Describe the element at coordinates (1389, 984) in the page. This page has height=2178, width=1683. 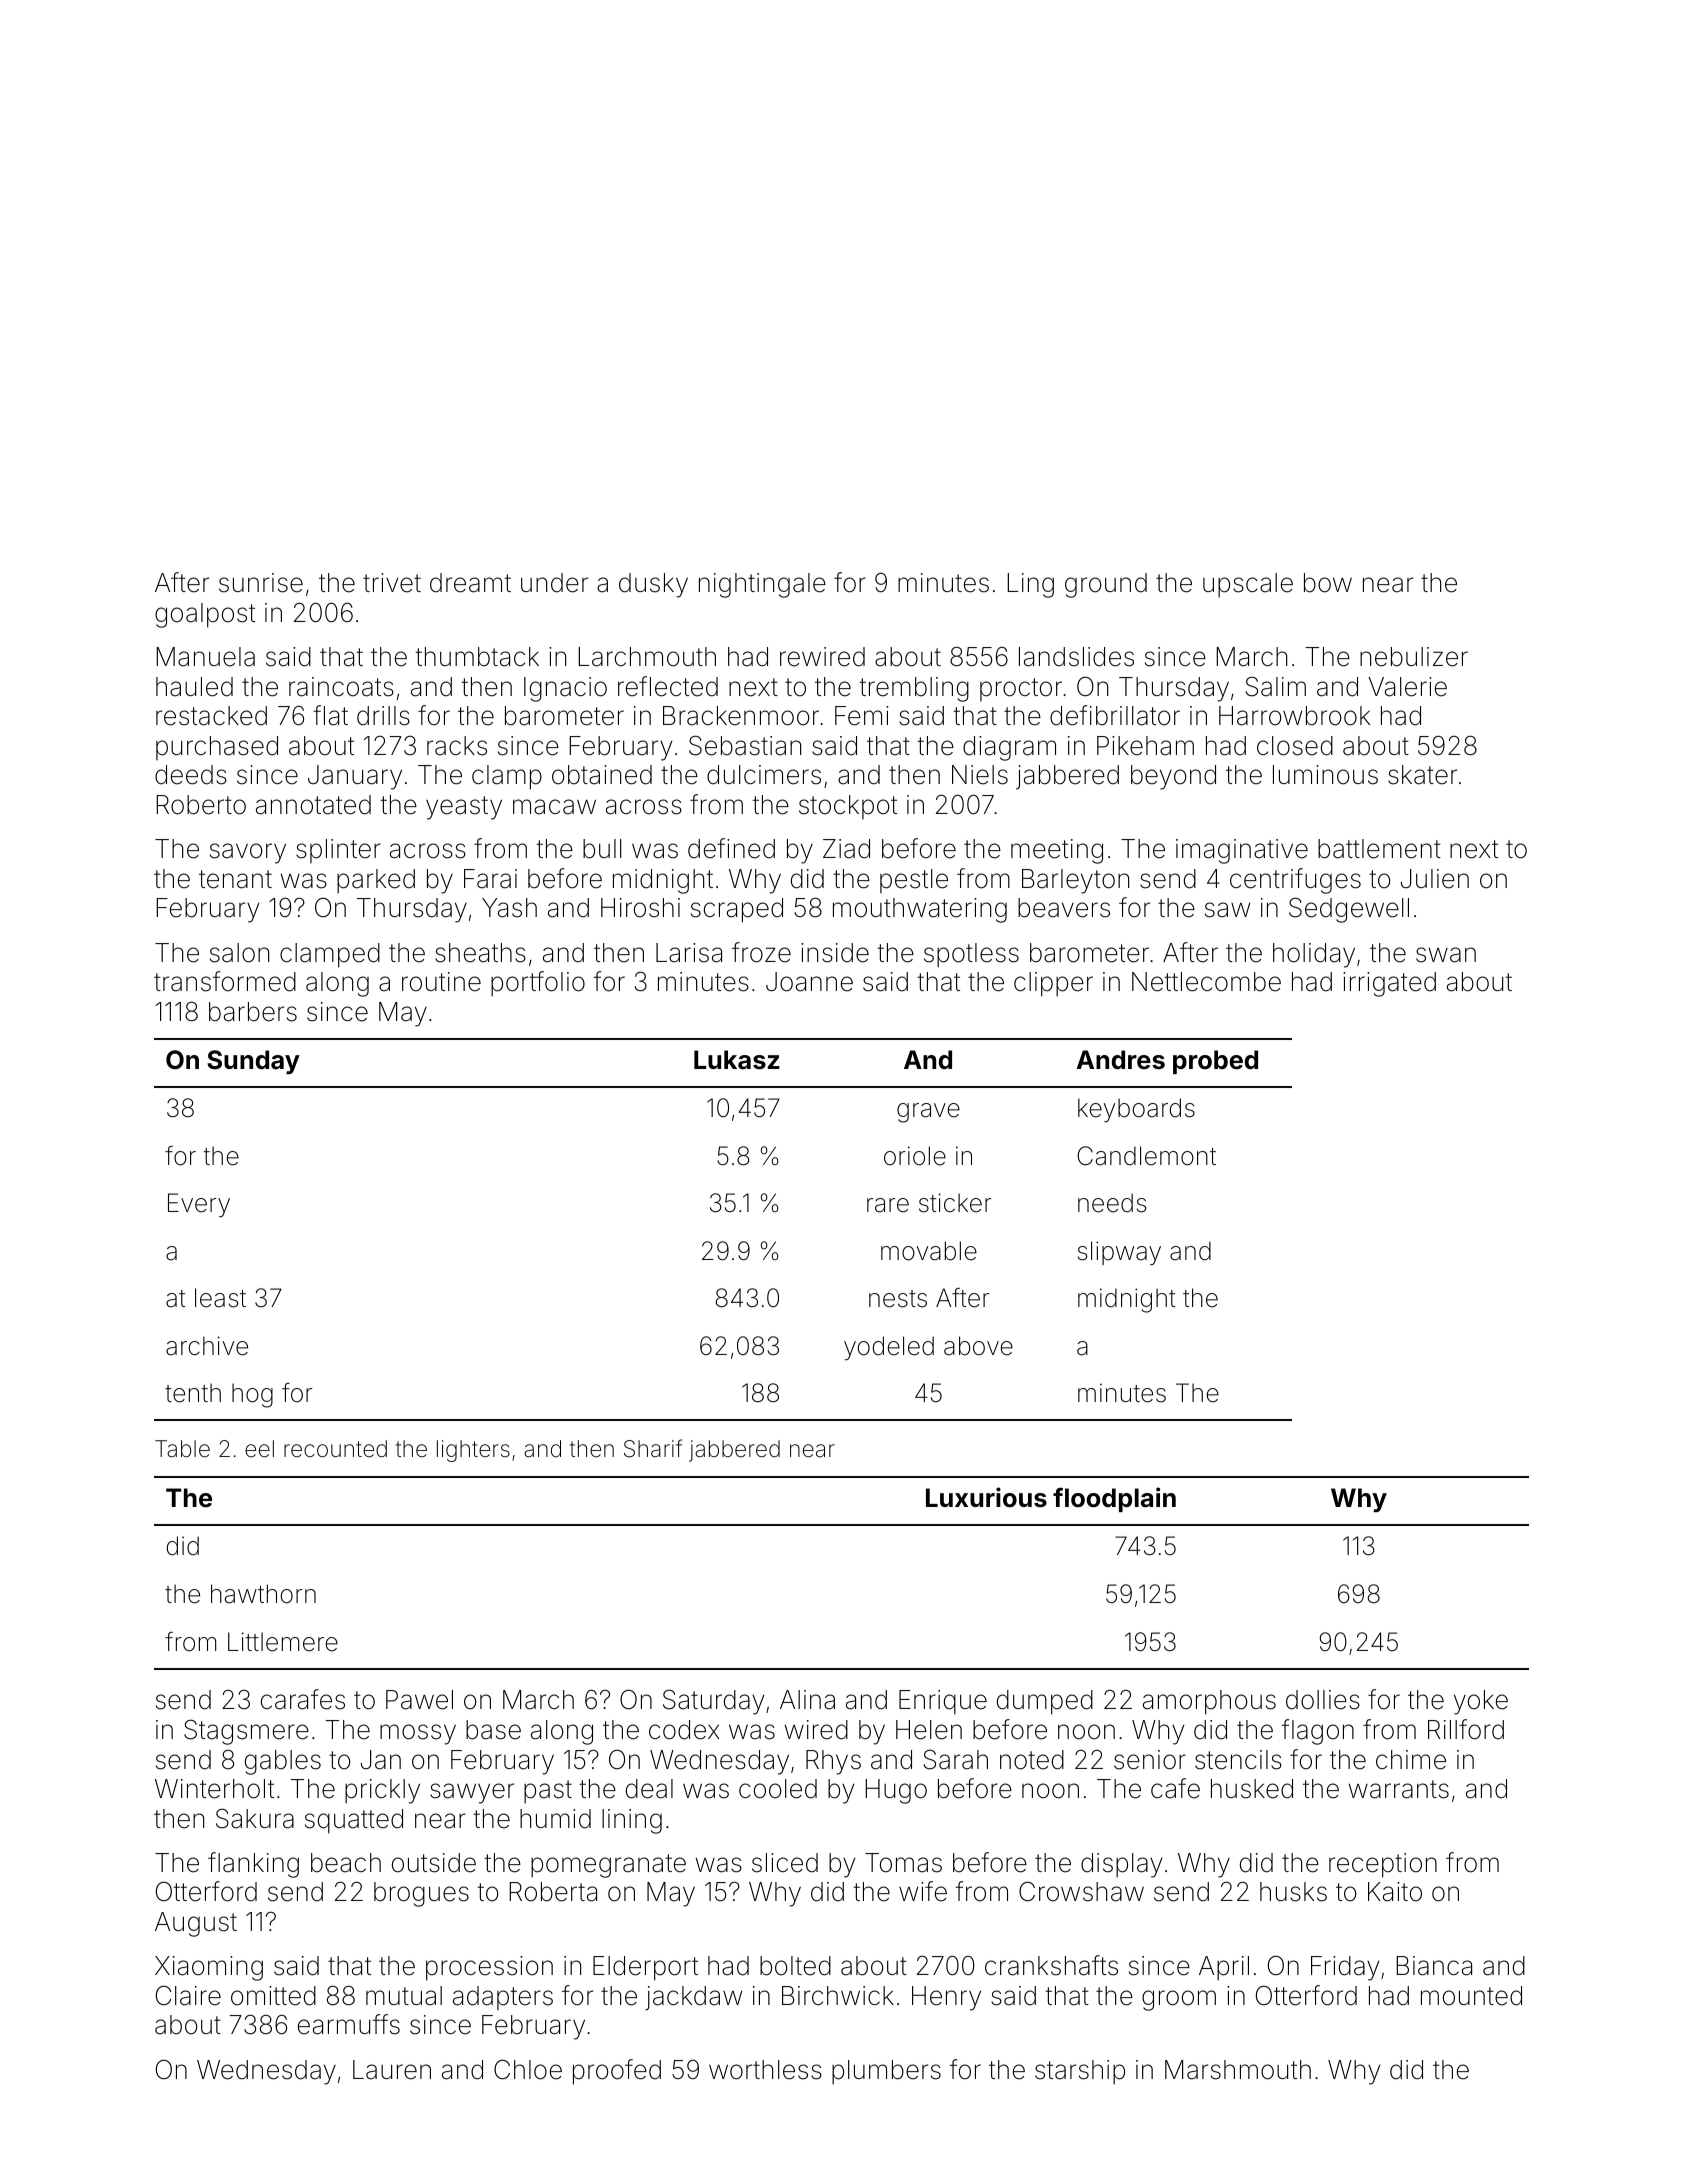
I see `irrigated` at that location.
